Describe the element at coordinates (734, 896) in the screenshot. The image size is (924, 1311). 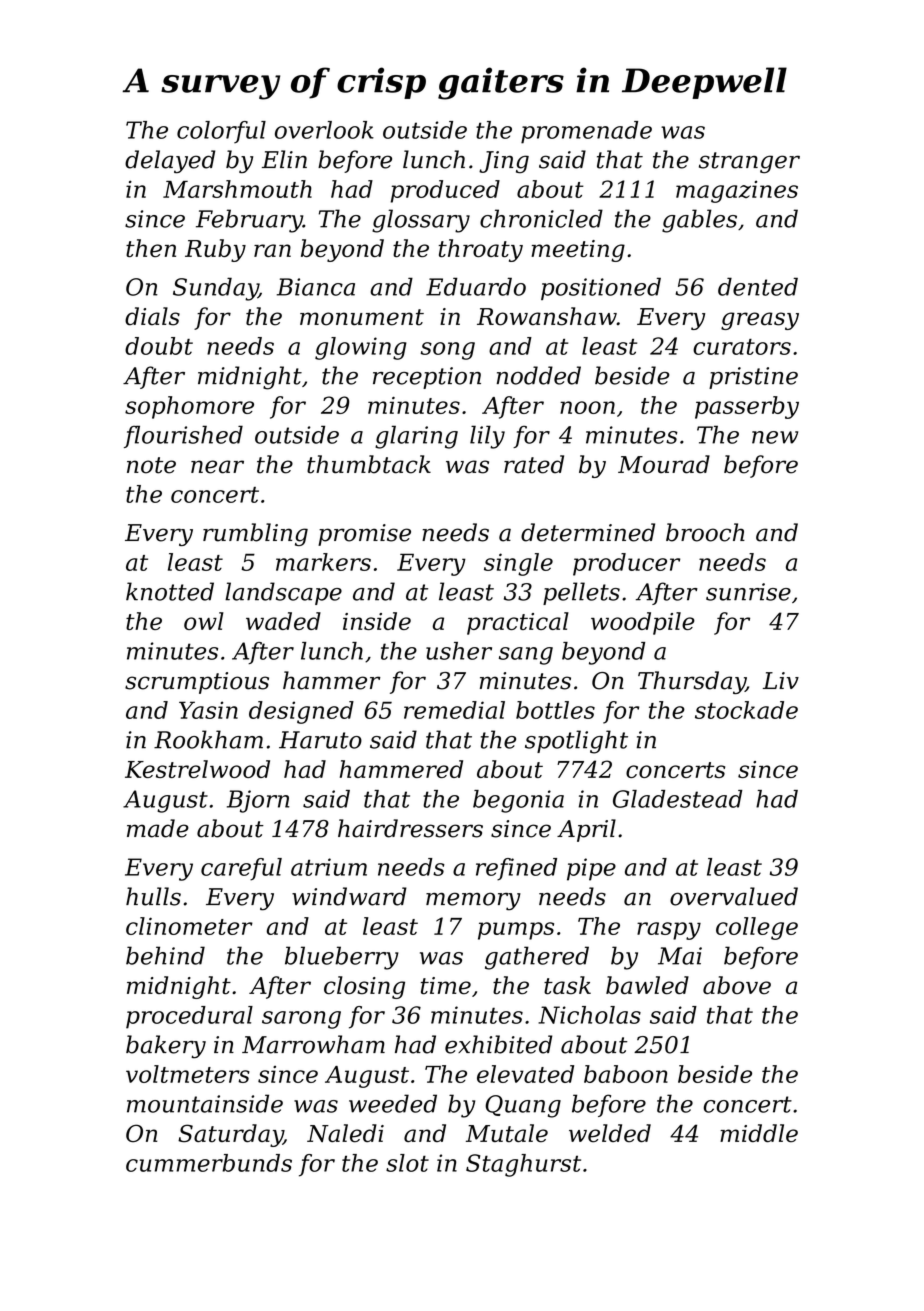
I see `overvalued` at that location.
